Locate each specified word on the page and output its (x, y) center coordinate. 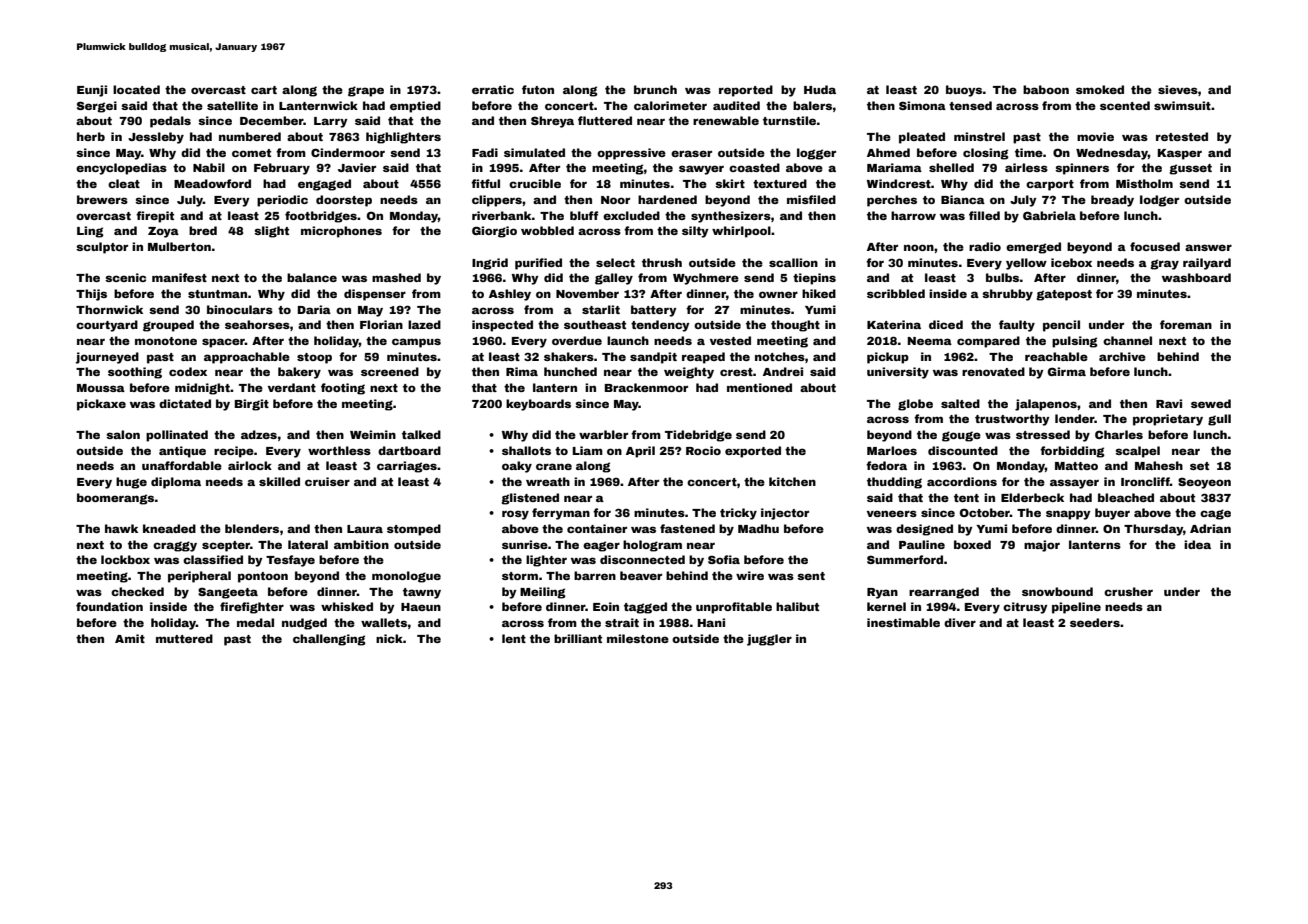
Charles (1119, 434)
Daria (314, 309)
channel (1127, 340)
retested (1182, 136)
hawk (121, 528)
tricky (738, 514)
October (985, 512)
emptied (415, 107)
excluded (631, 215)
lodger (1159, 201)
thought (795, 326)
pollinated (177, 436)
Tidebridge (698, 436)
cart (264, 90)
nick (389, 638)
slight (271, 232)
